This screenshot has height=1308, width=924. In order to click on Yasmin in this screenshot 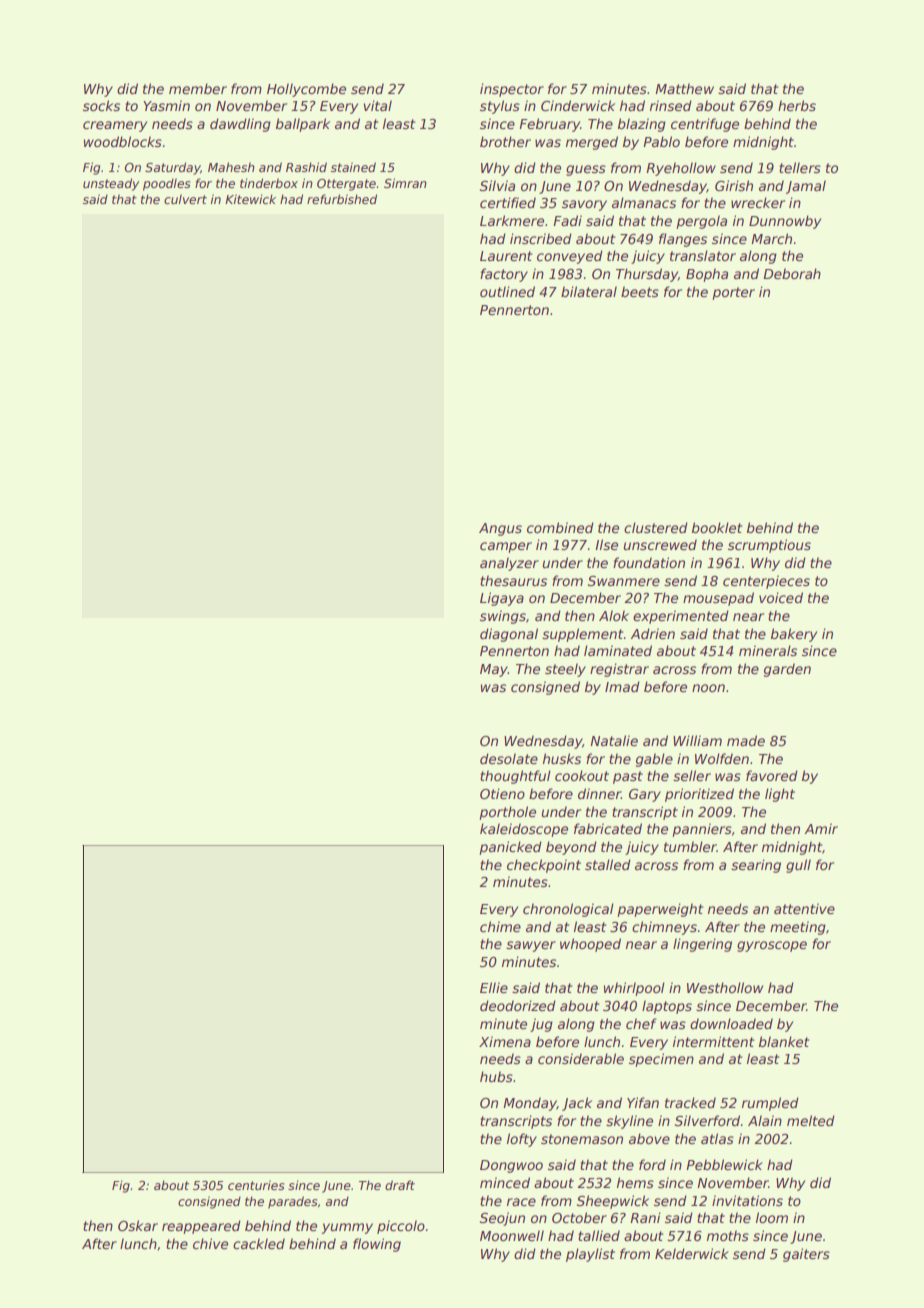, I will do `click(166, 105)`.
